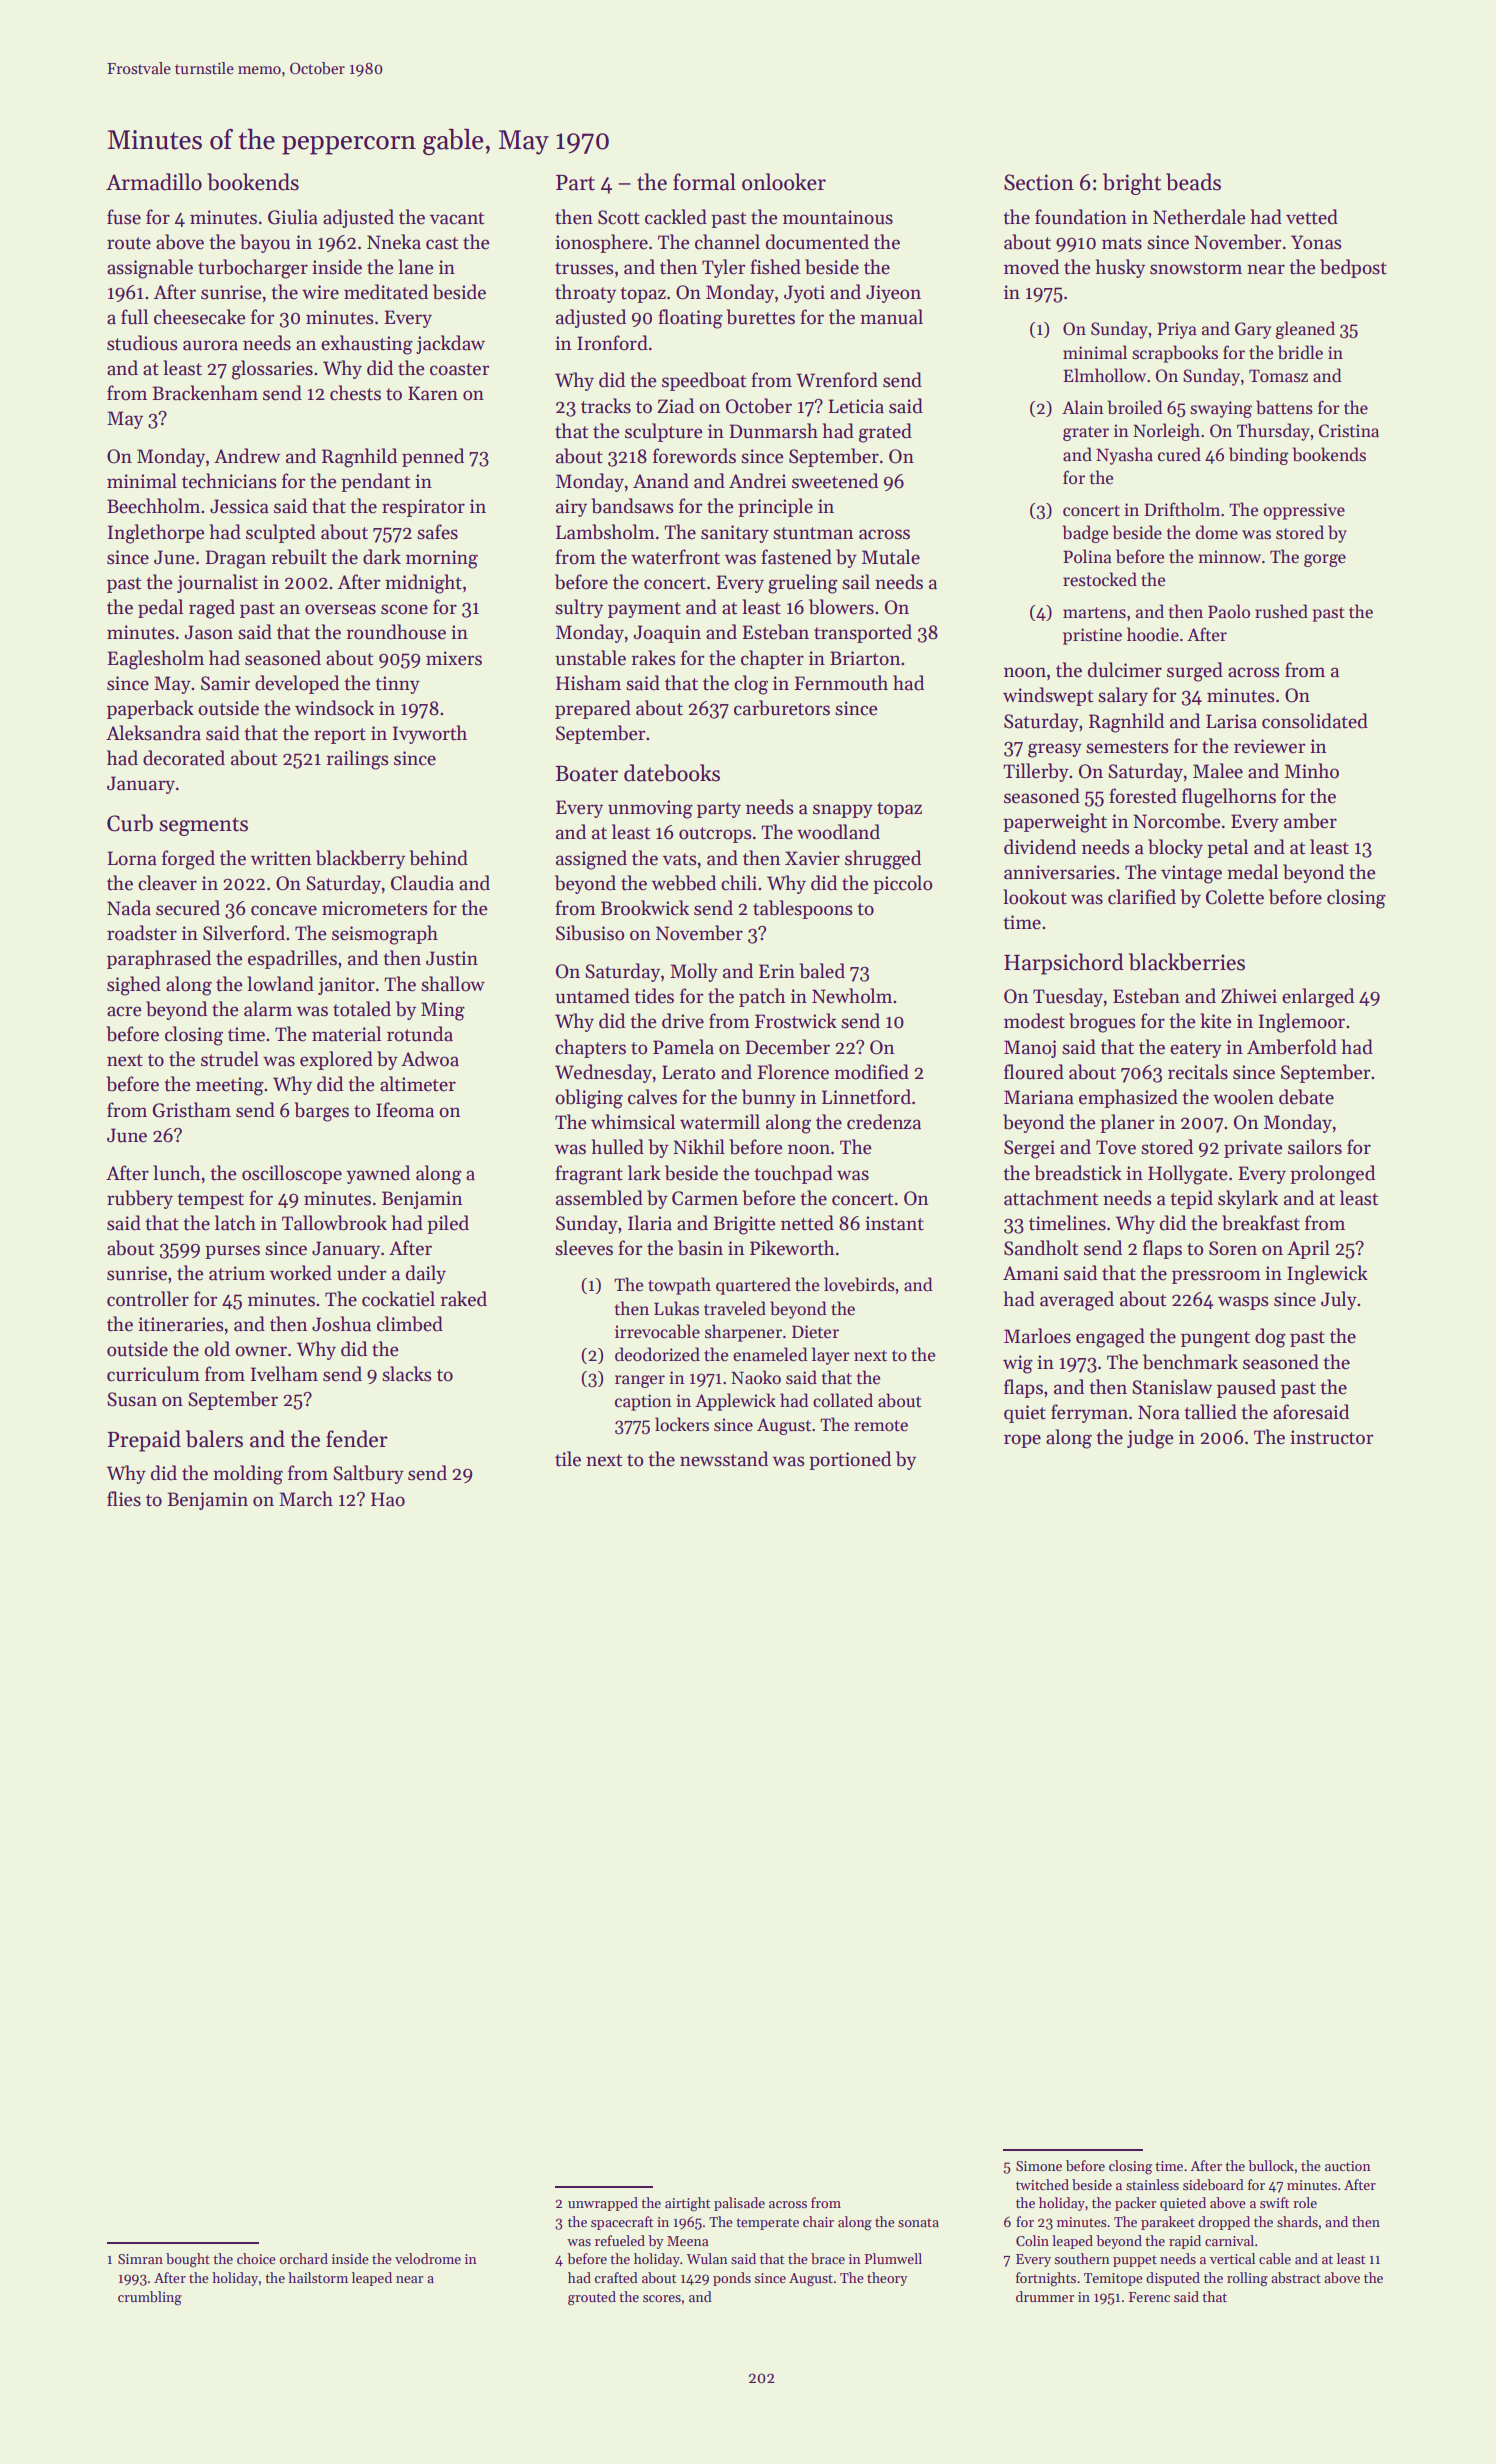  Describe the element at coordinates (887, 2279) in the screenshot. I see `theory` at that location.
